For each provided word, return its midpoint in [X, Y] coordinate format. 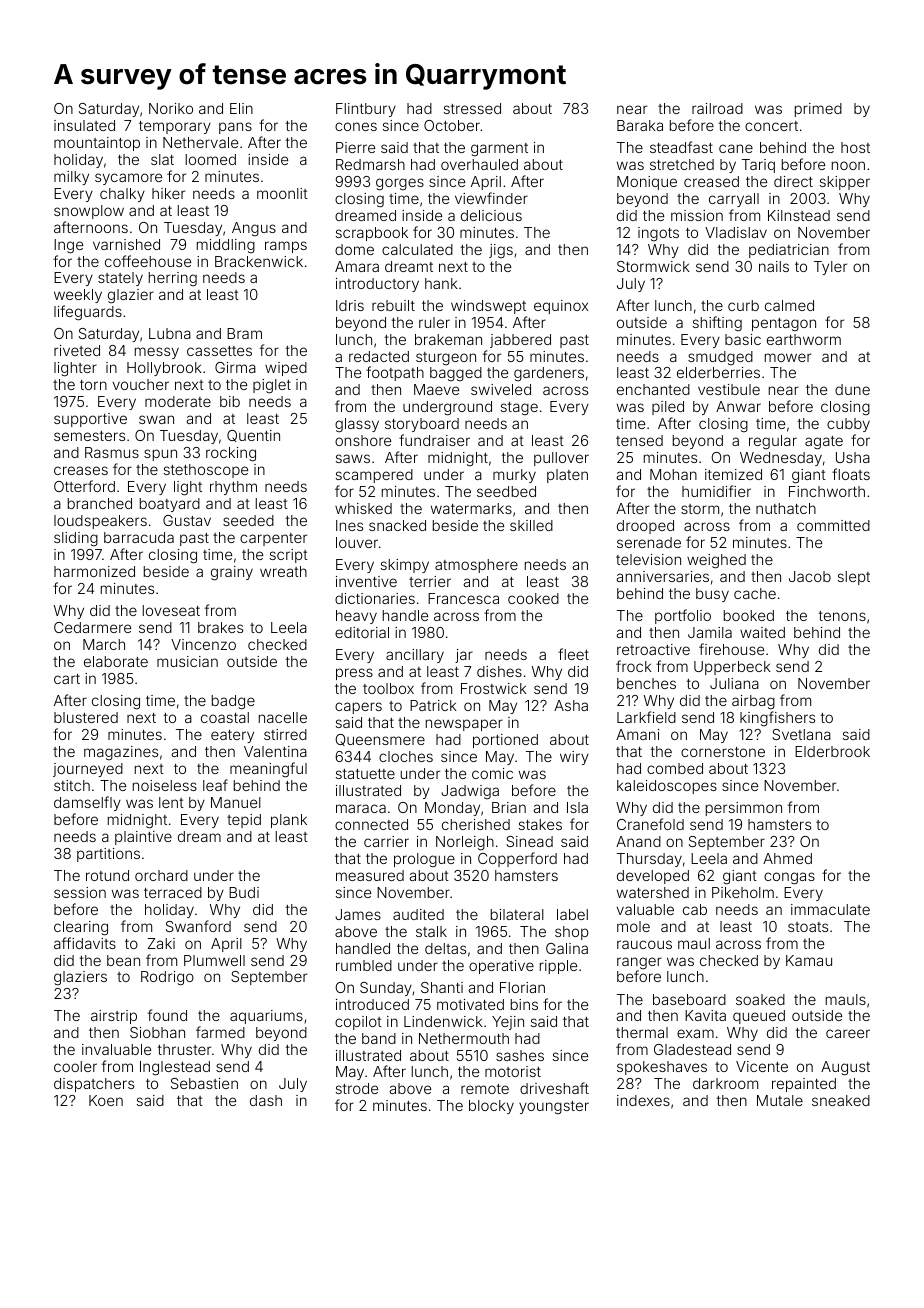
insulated [84, 125]
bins [524, 1004]
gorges [400, 184]
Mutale [780, 1100]
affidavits [85, 943]
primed [818, 110]
